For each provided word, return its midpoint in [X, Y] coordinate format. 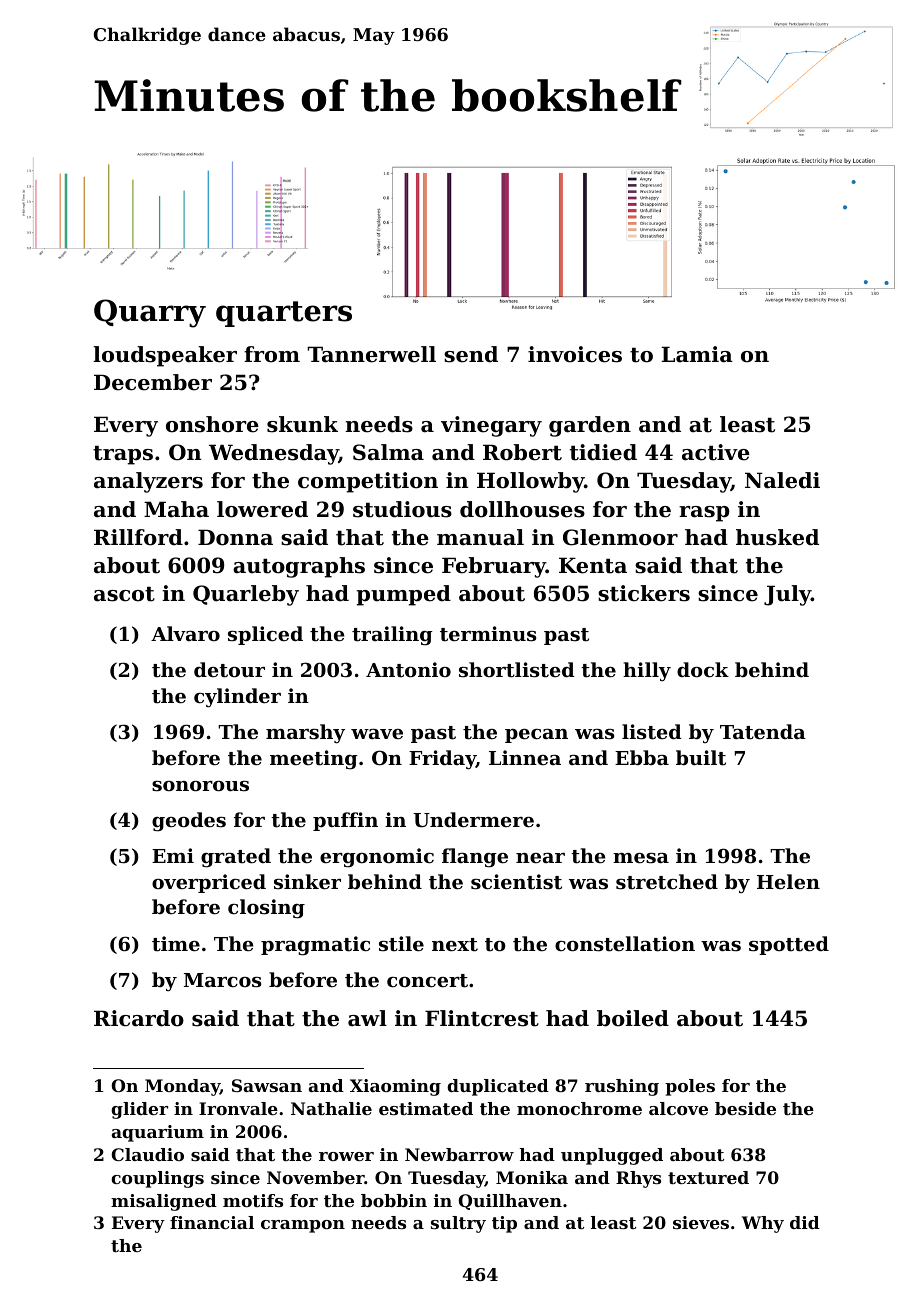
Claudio [147, 1154]
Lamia [697, 354]
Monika [532, 1177]
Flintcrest [482, 1018]
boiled [633, 1018]
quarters [284, 314]
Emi [173, 855]
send [471, 354]
